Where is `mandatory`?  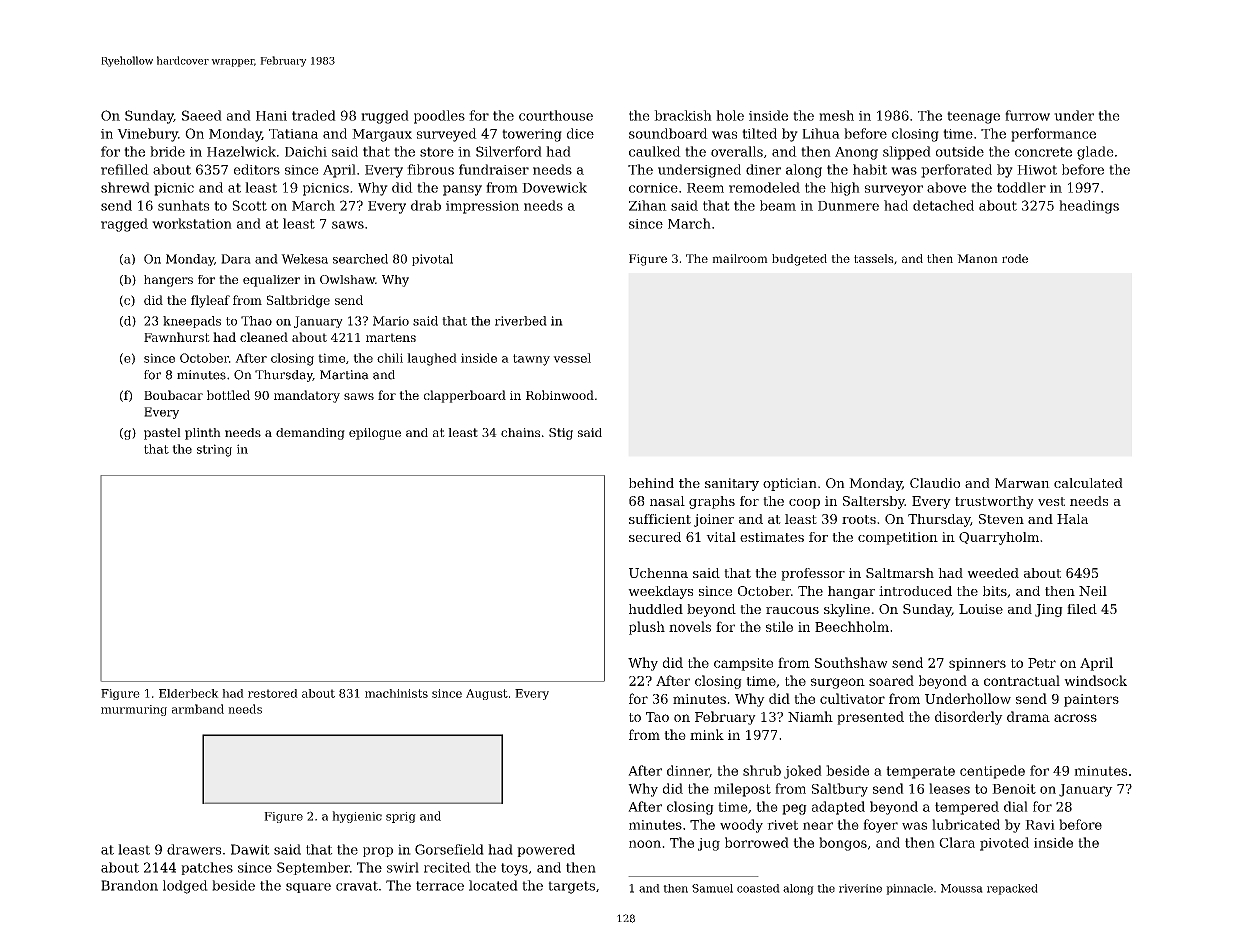 mandatory is located at coordinates (307, 396).
